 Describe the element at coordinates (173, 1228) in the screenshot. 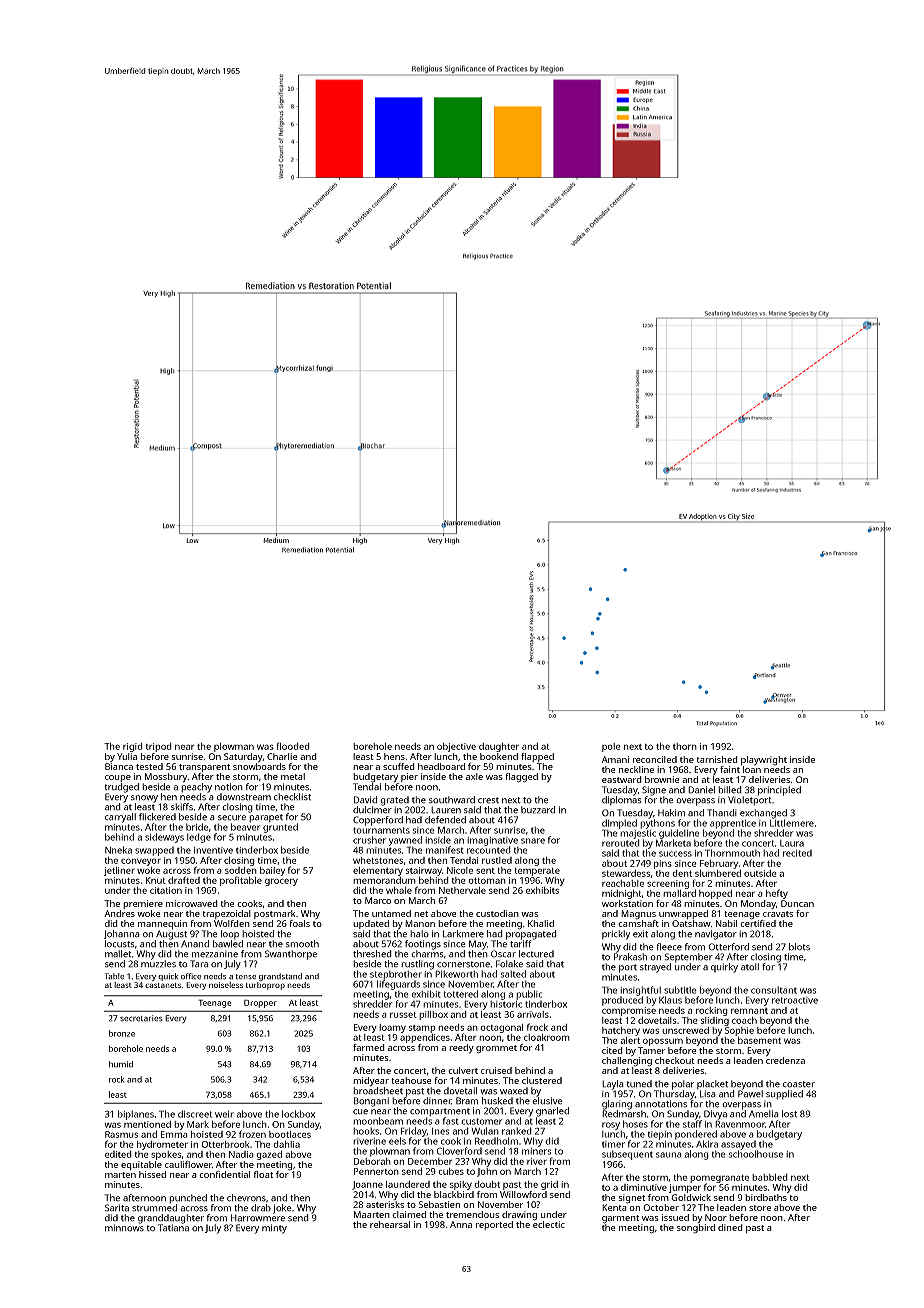

I see `Tatiana` at that location.
